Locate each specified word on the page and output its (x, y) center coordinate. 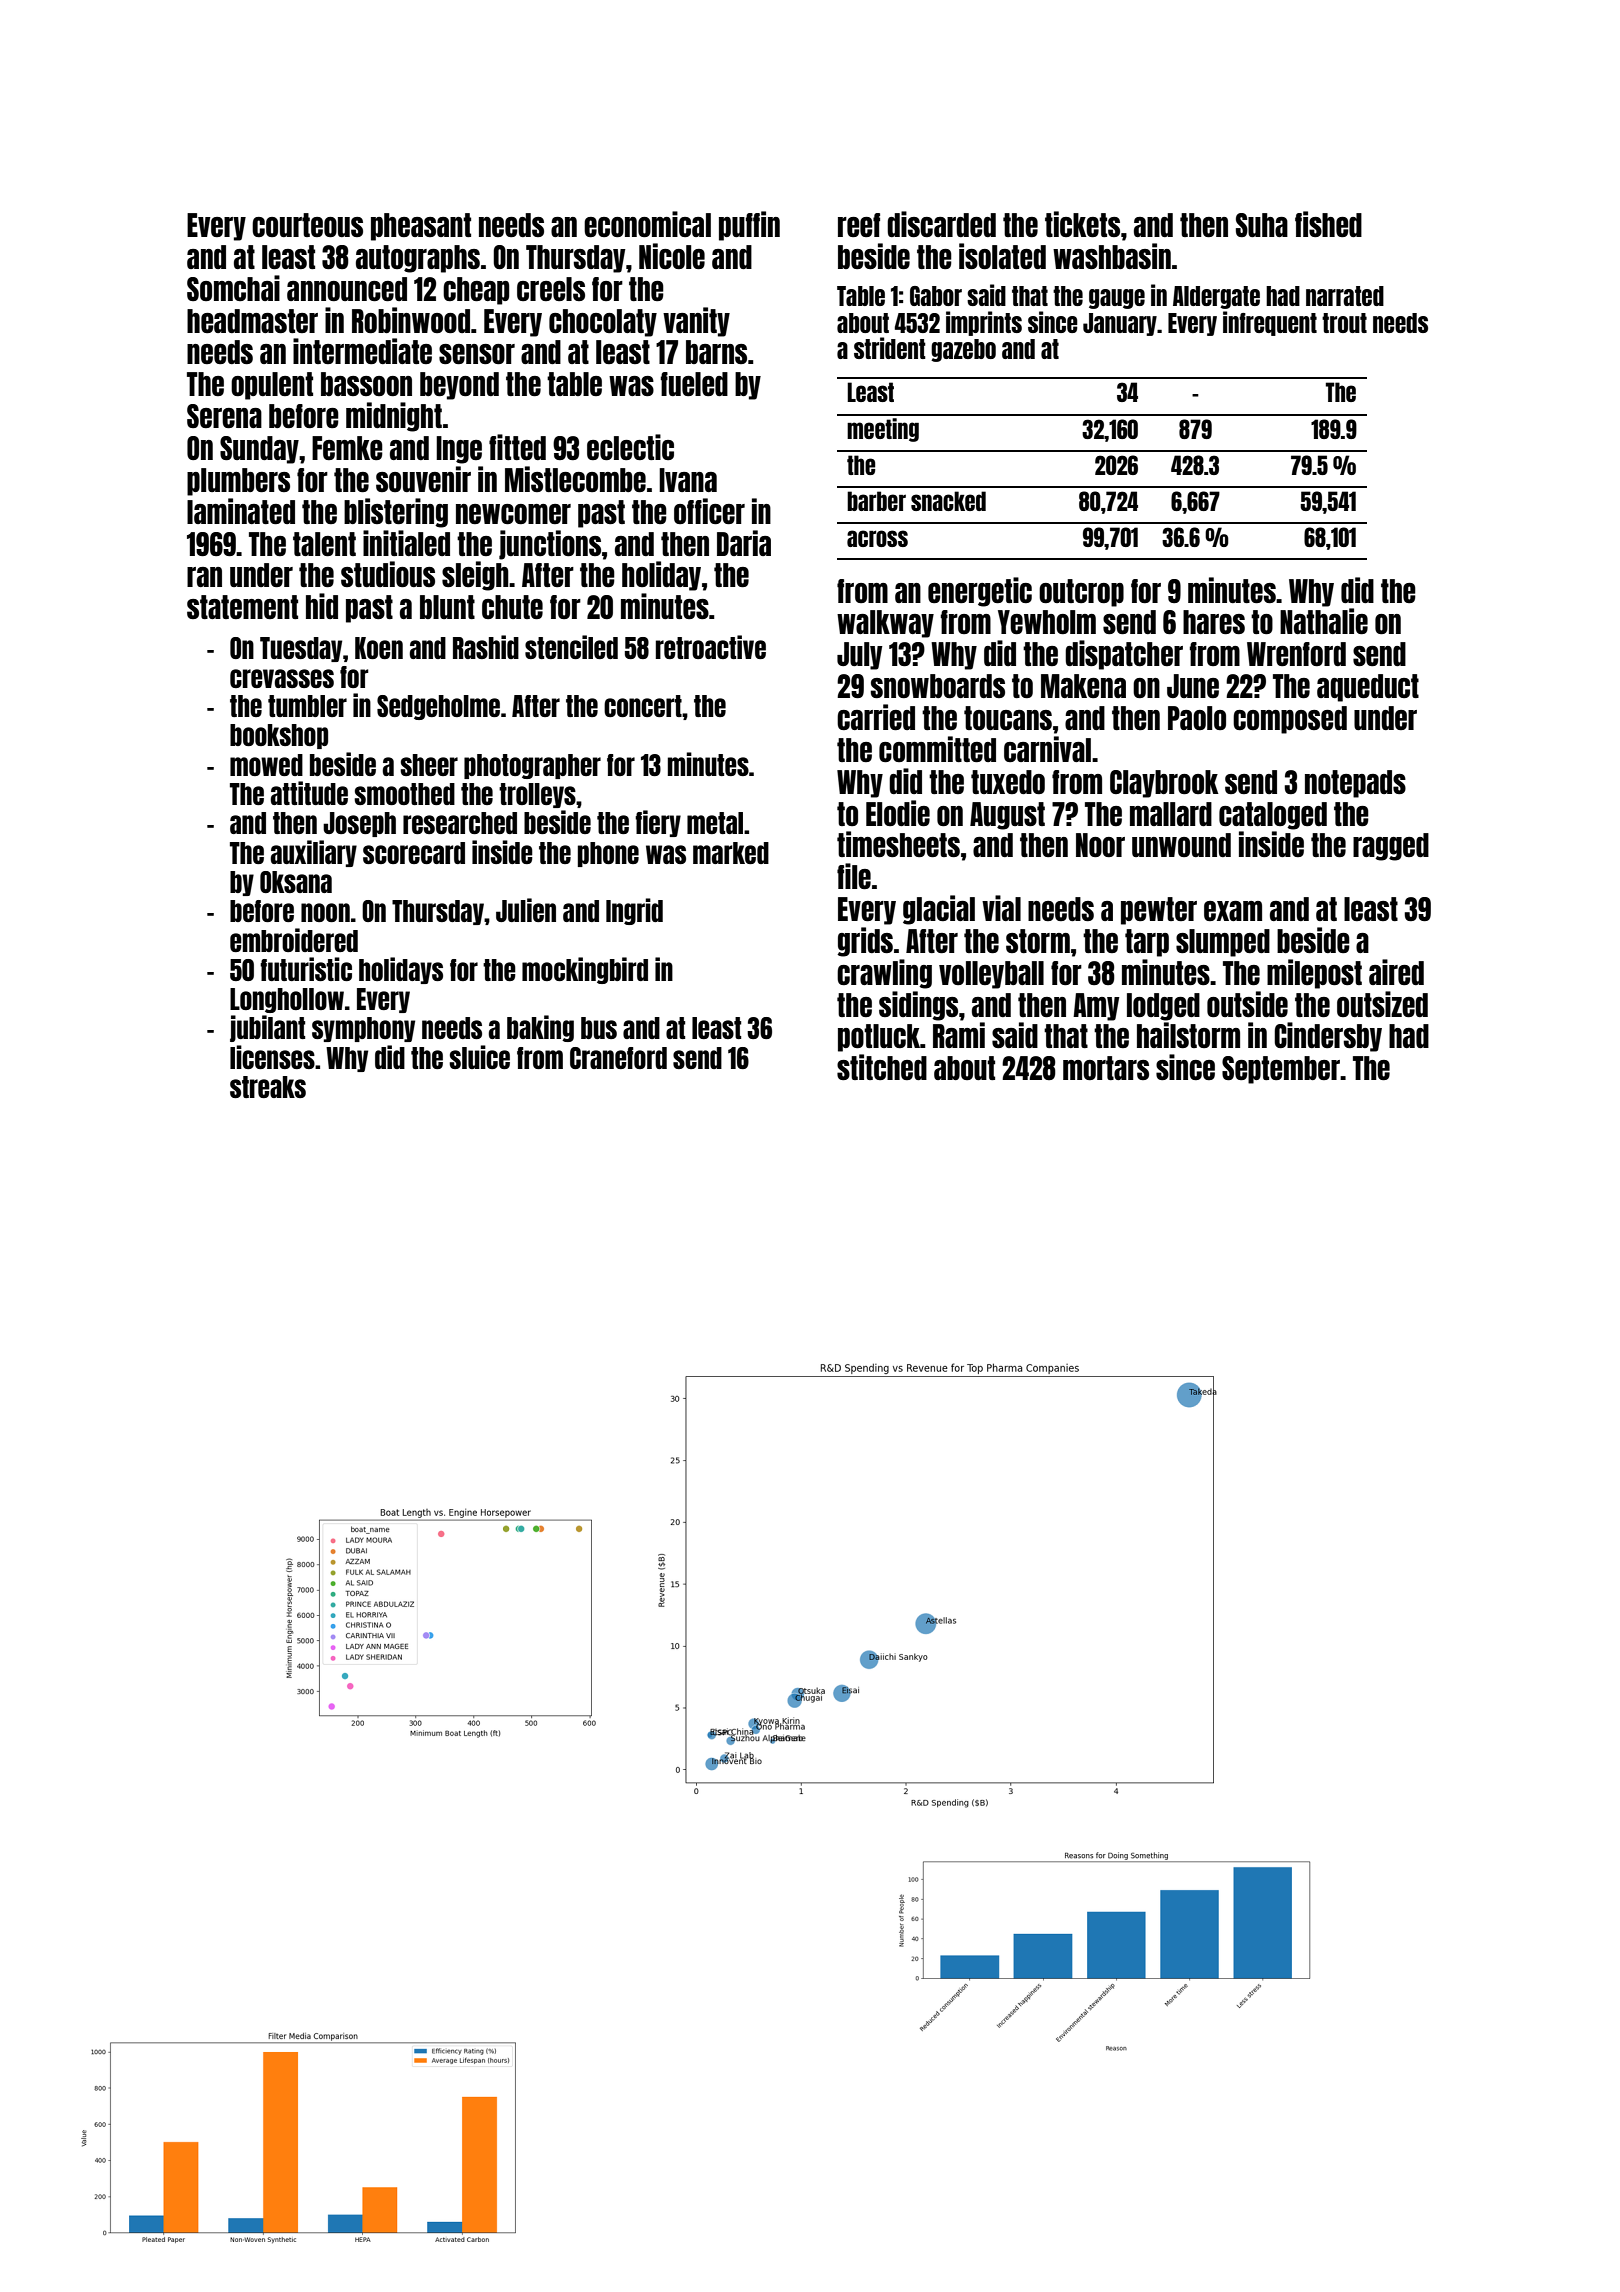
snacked (948, 501)
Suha (1262, 225)
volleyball (991, 975)
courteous (307, 225)
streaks (268, 1087)
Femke (347, 448)
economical (647, 224)
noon (325, 912)
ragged (1391, 847)
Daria (744, 543)
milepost (1314, 974)
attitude (309, 793)
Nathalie (1324, 621)
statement (242, 607)
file (854, 876)
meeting (883, 430)
